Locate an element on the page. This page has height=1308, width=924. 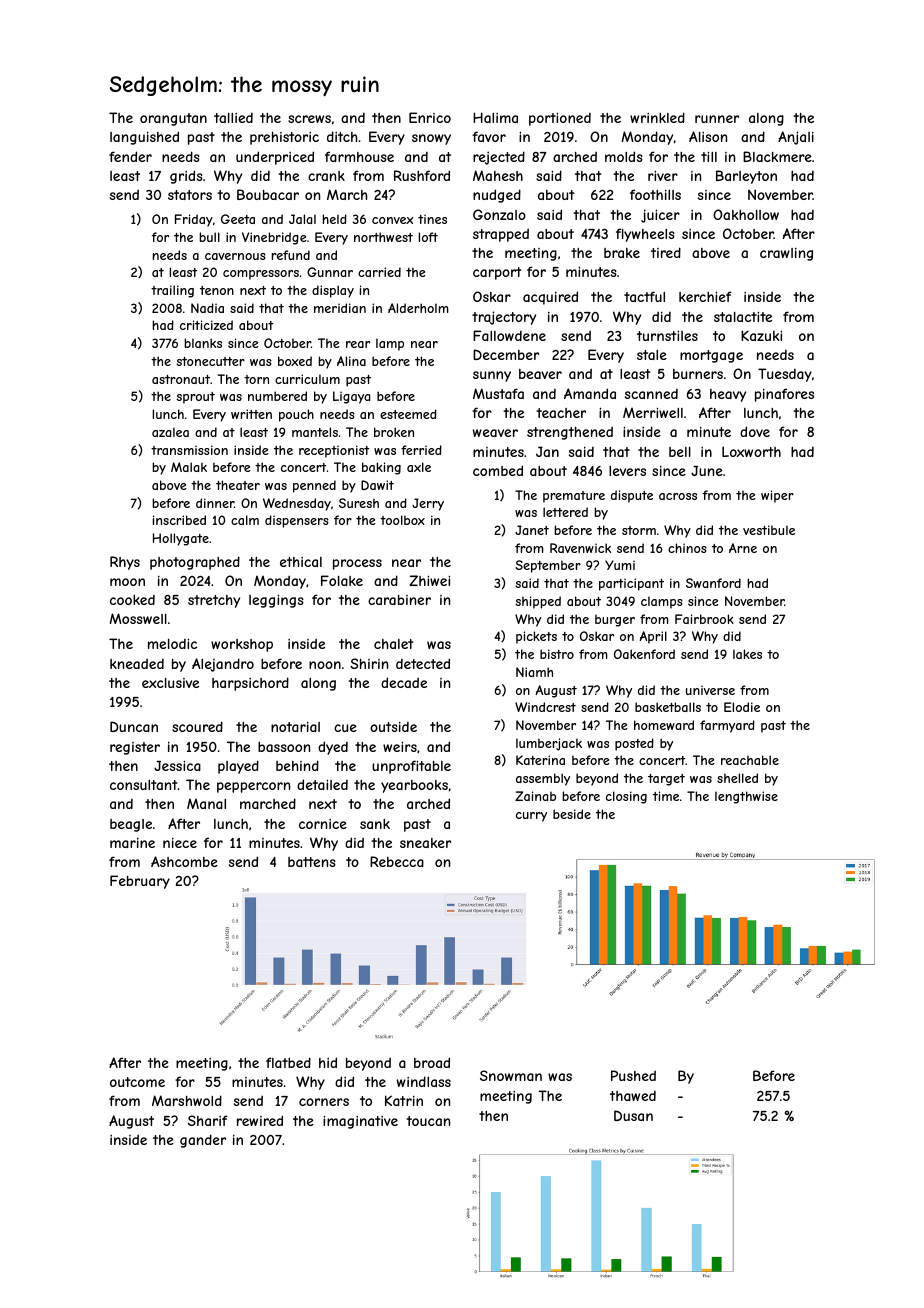
dispute is located at coordinates (632, 496).
